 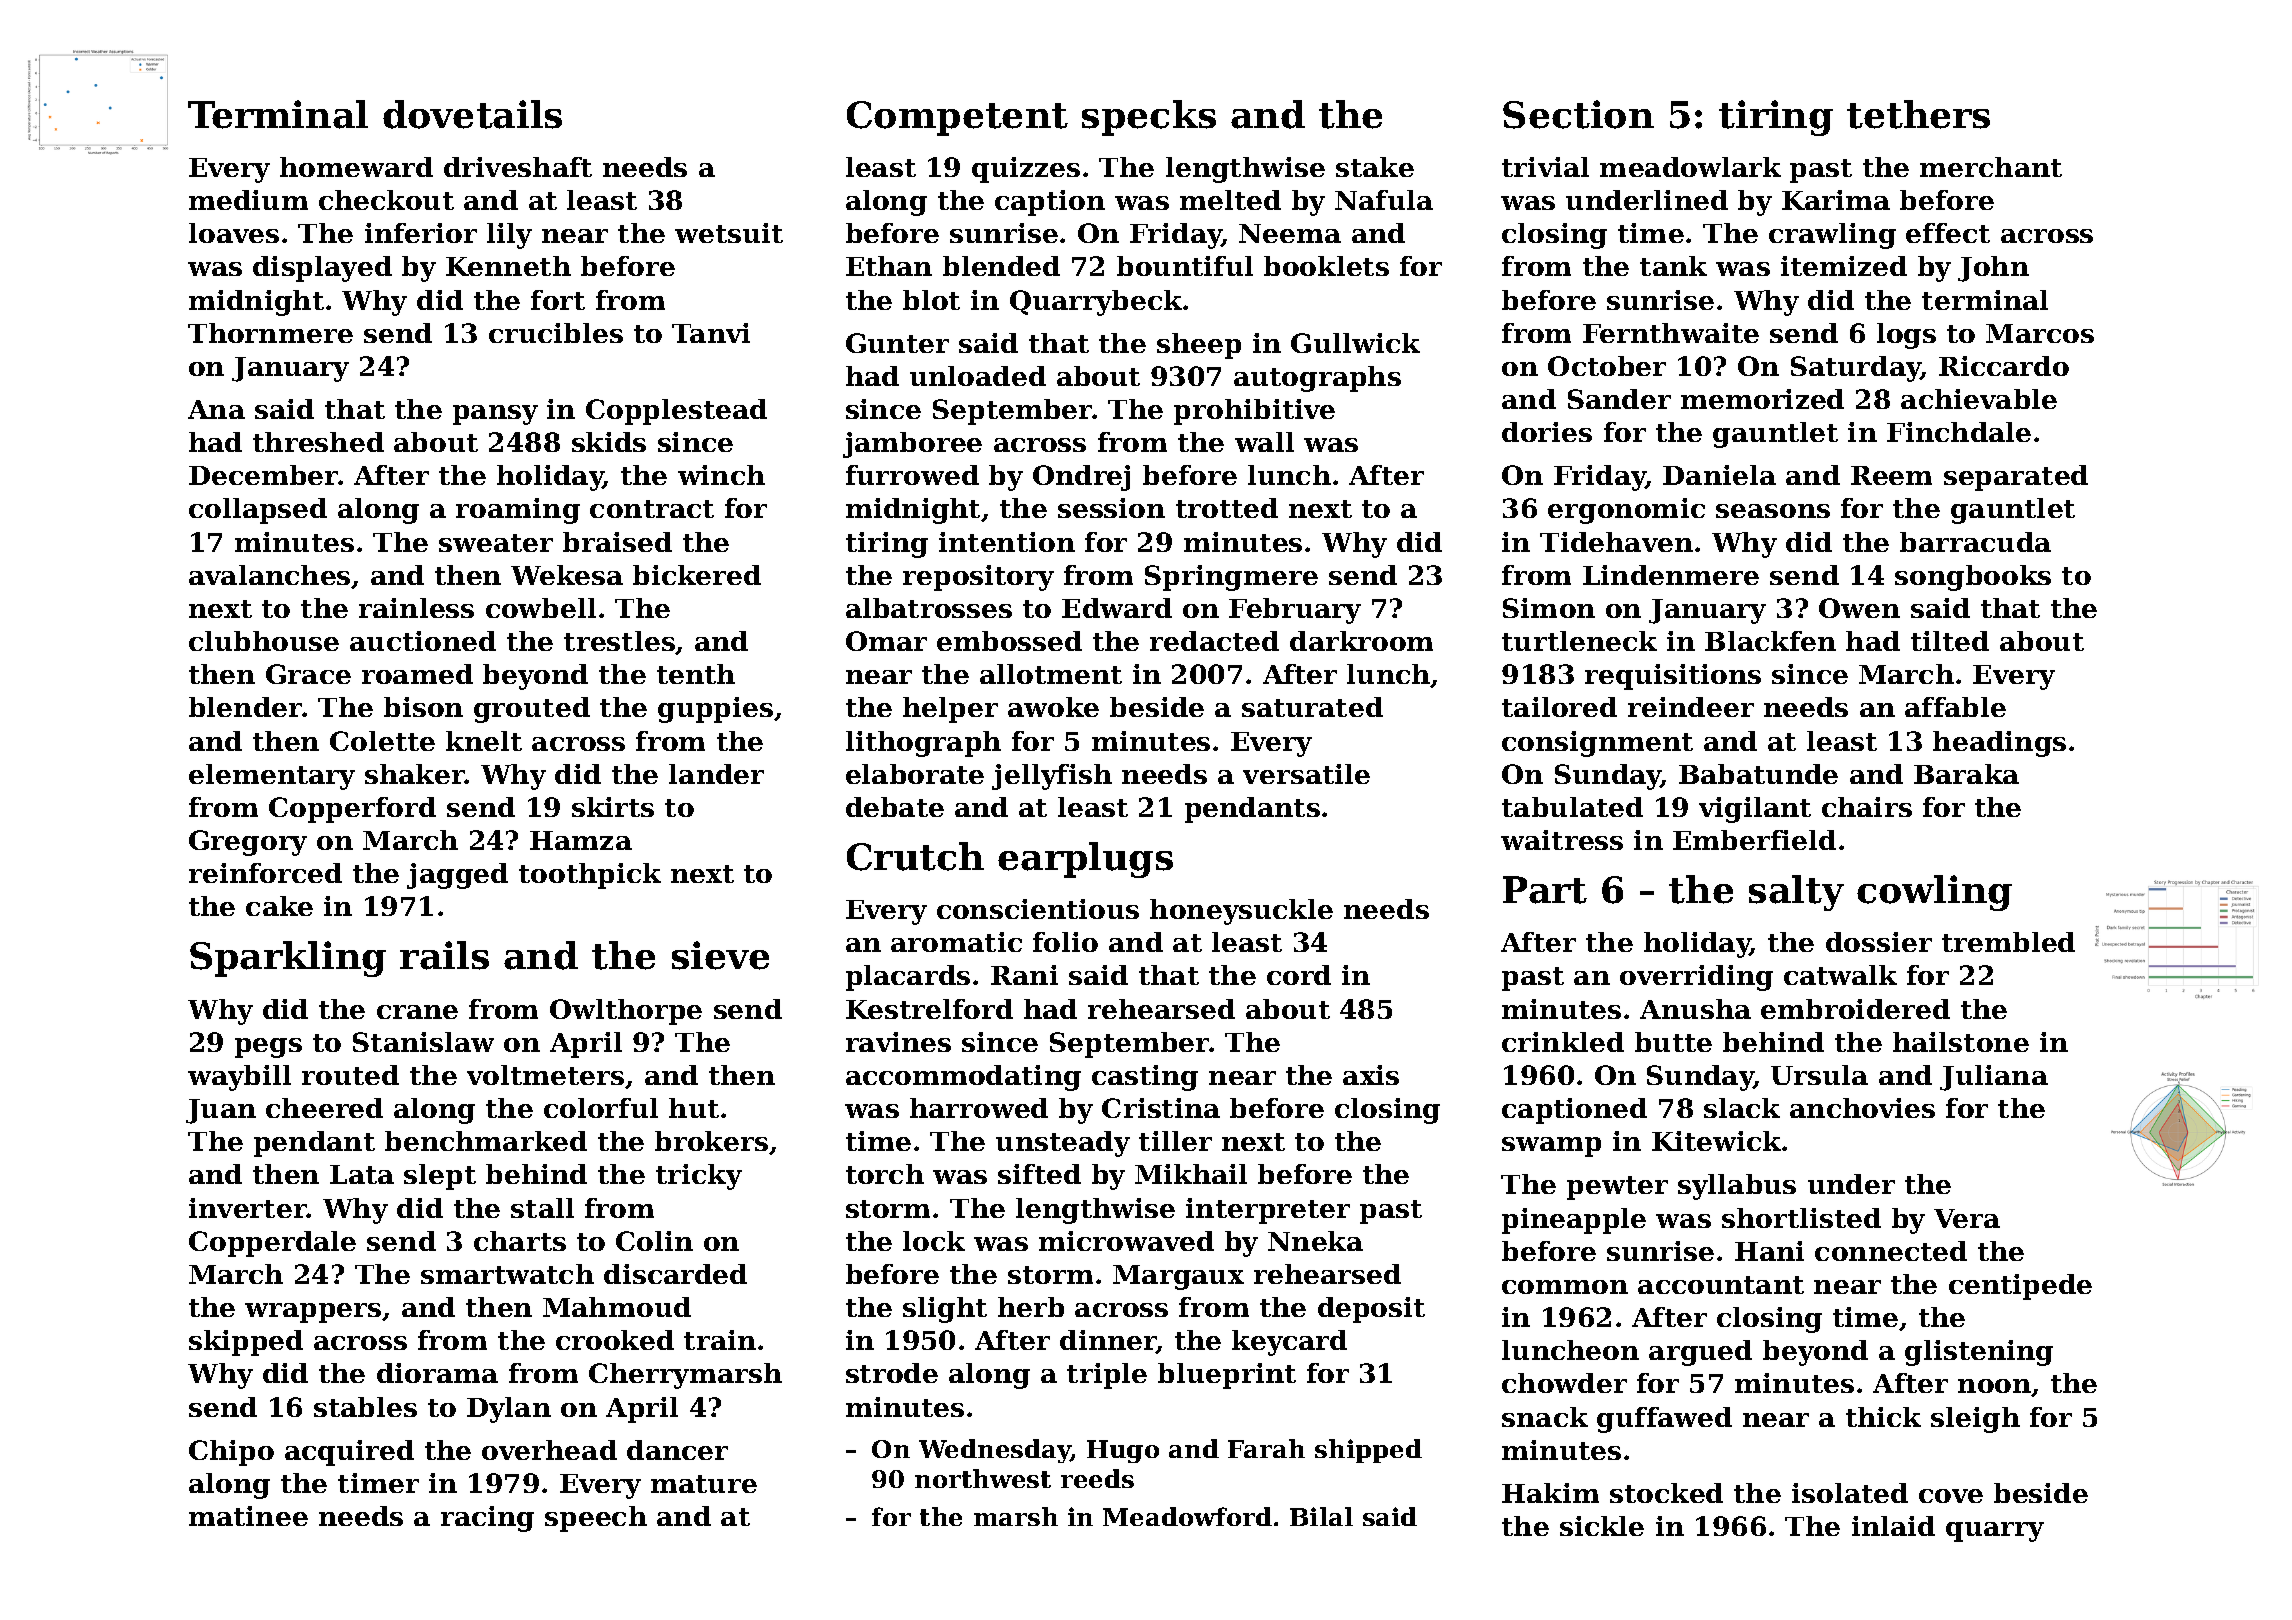 I want to click on Kenneth, so click(x=508, y=266).
